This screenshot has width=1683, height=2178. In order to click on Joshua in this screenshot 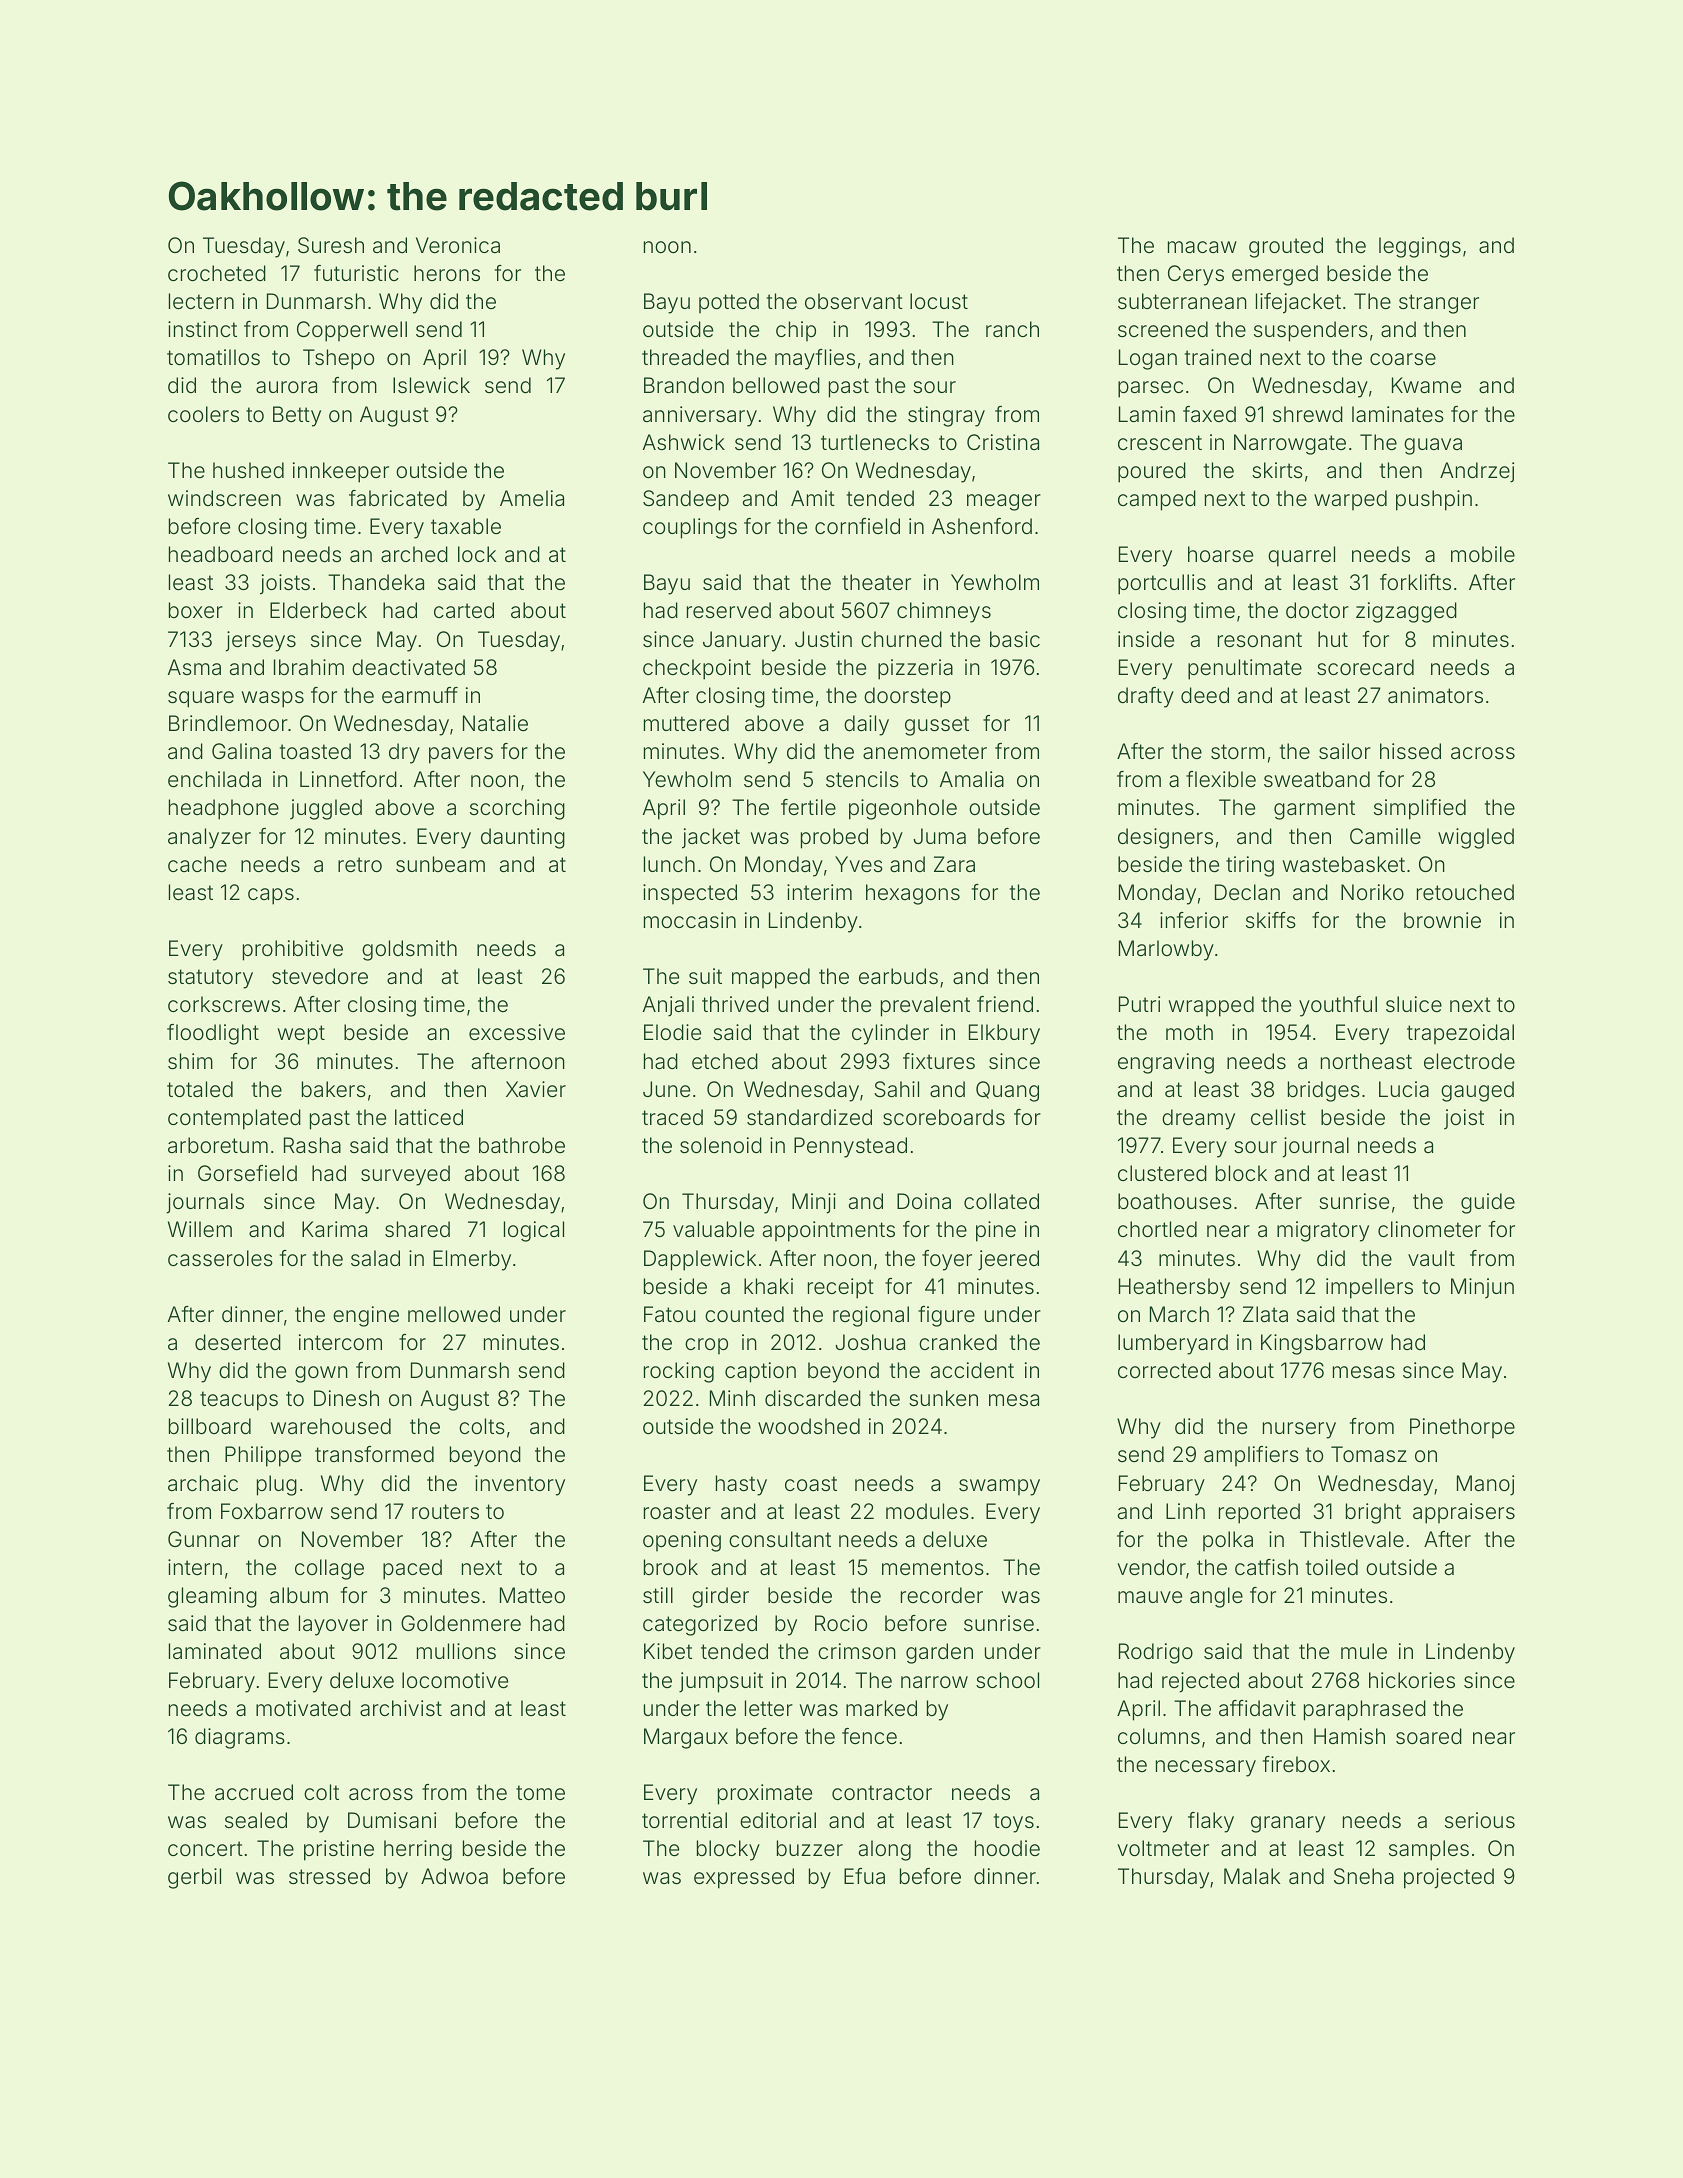, I will do `click(870, 1342)`.
